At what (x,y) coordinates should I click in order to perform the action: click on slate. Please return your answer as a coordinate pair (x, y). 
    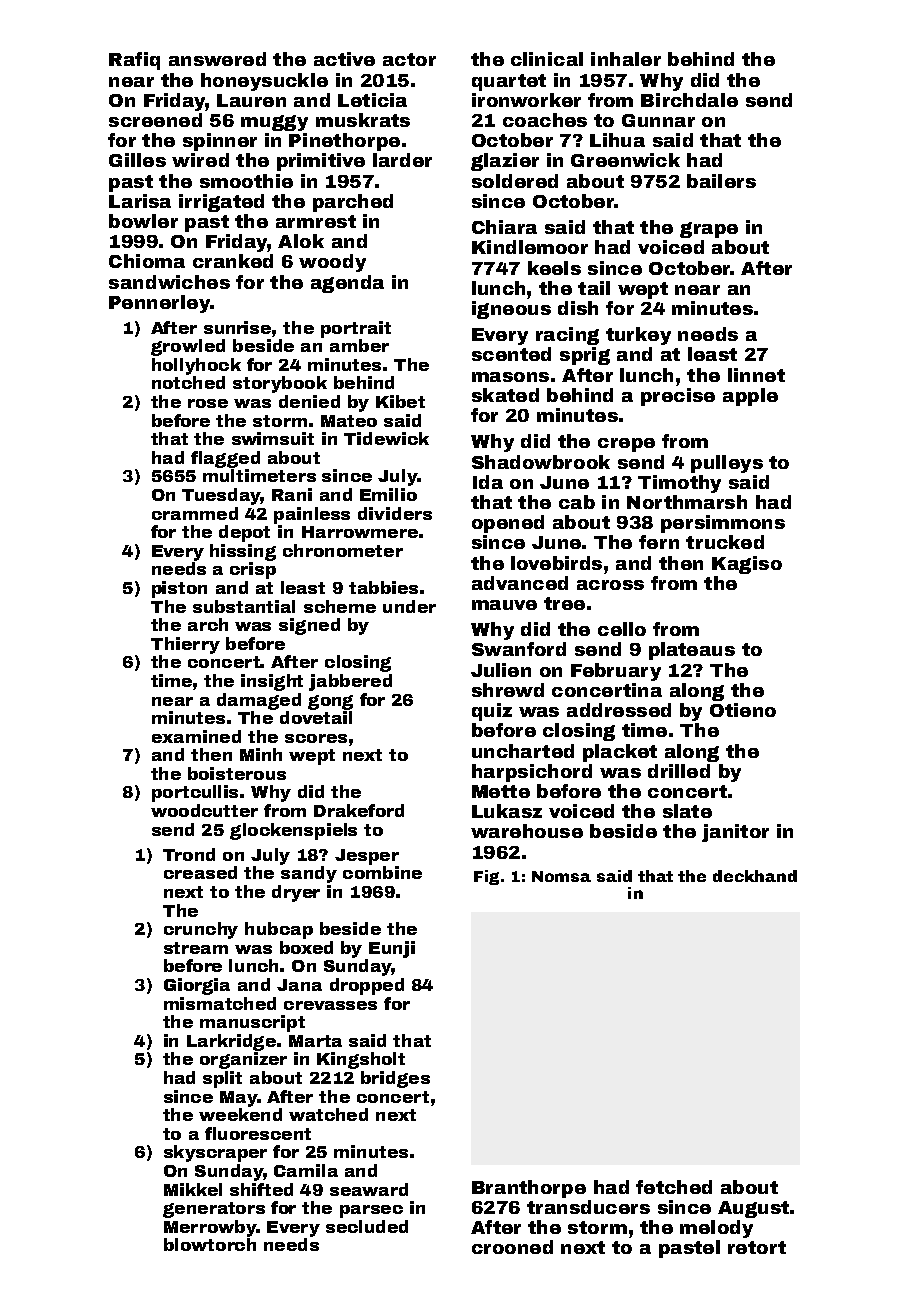
    Looking at the image, I should click on (687, 811).
